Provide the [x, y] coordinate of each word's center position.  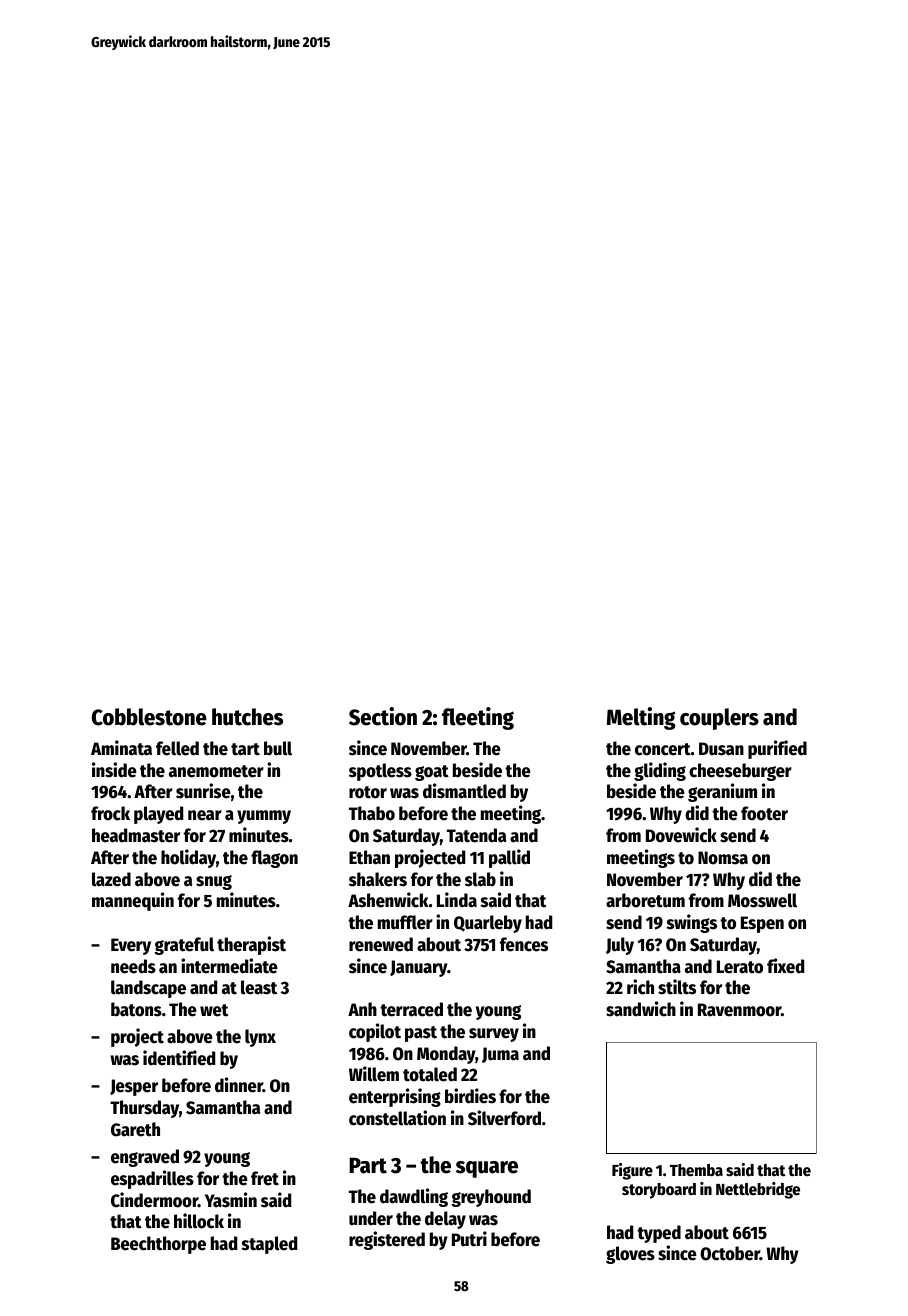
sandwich [641, 1009]
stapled [269, 1245]
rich [640, 987]
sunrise [203, 791]
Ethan [369, 857]
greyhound [491, 1198]
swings [692, 923]
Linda [457, 900]
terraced [411, 1009]
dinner [239, 1085]
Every [131, 946]
